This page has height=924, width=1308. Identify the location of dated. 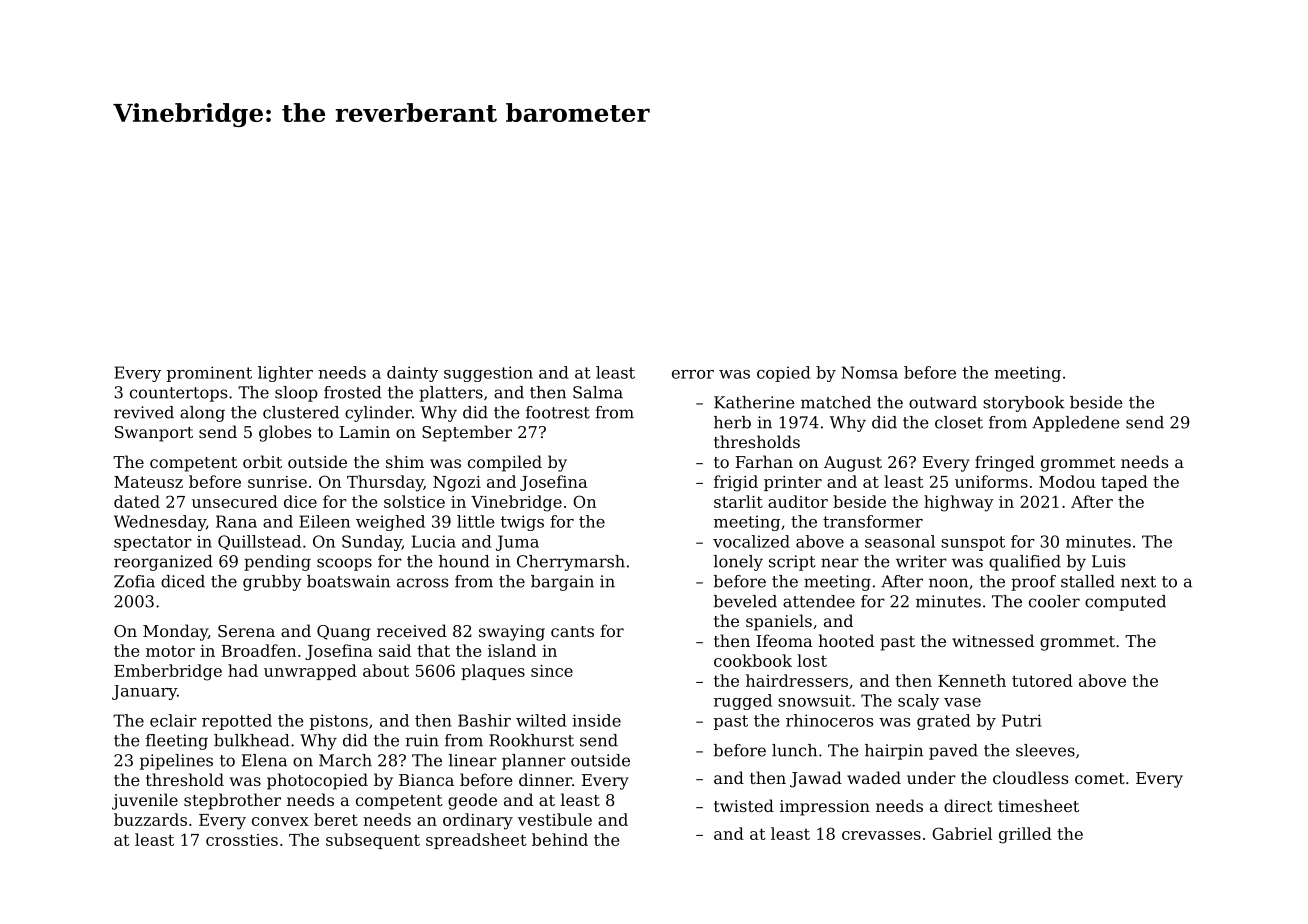
(137, 501).
